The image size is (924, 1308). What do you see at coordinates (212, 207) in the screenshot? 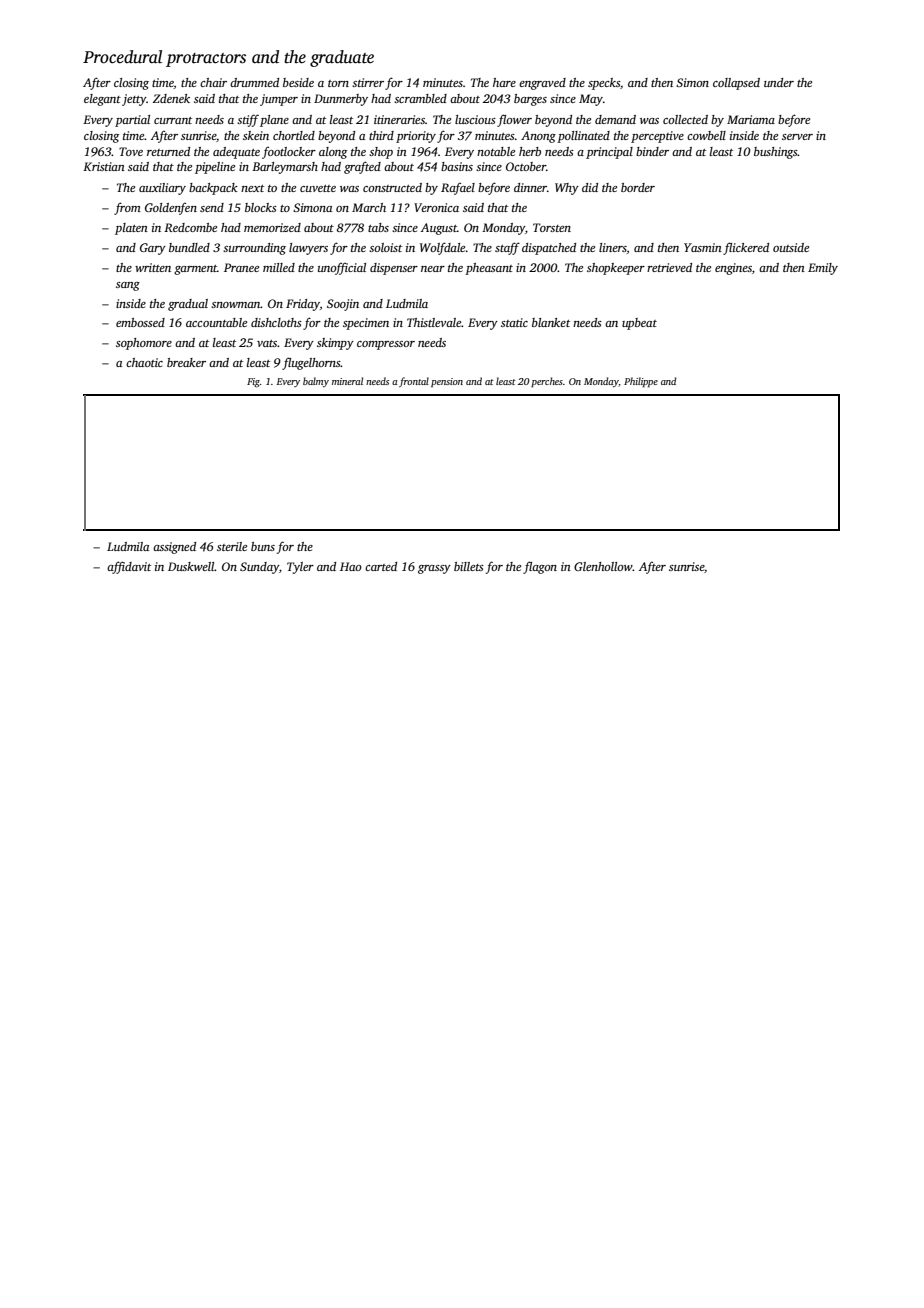
I see `send` at bounding box center [212, 207].
